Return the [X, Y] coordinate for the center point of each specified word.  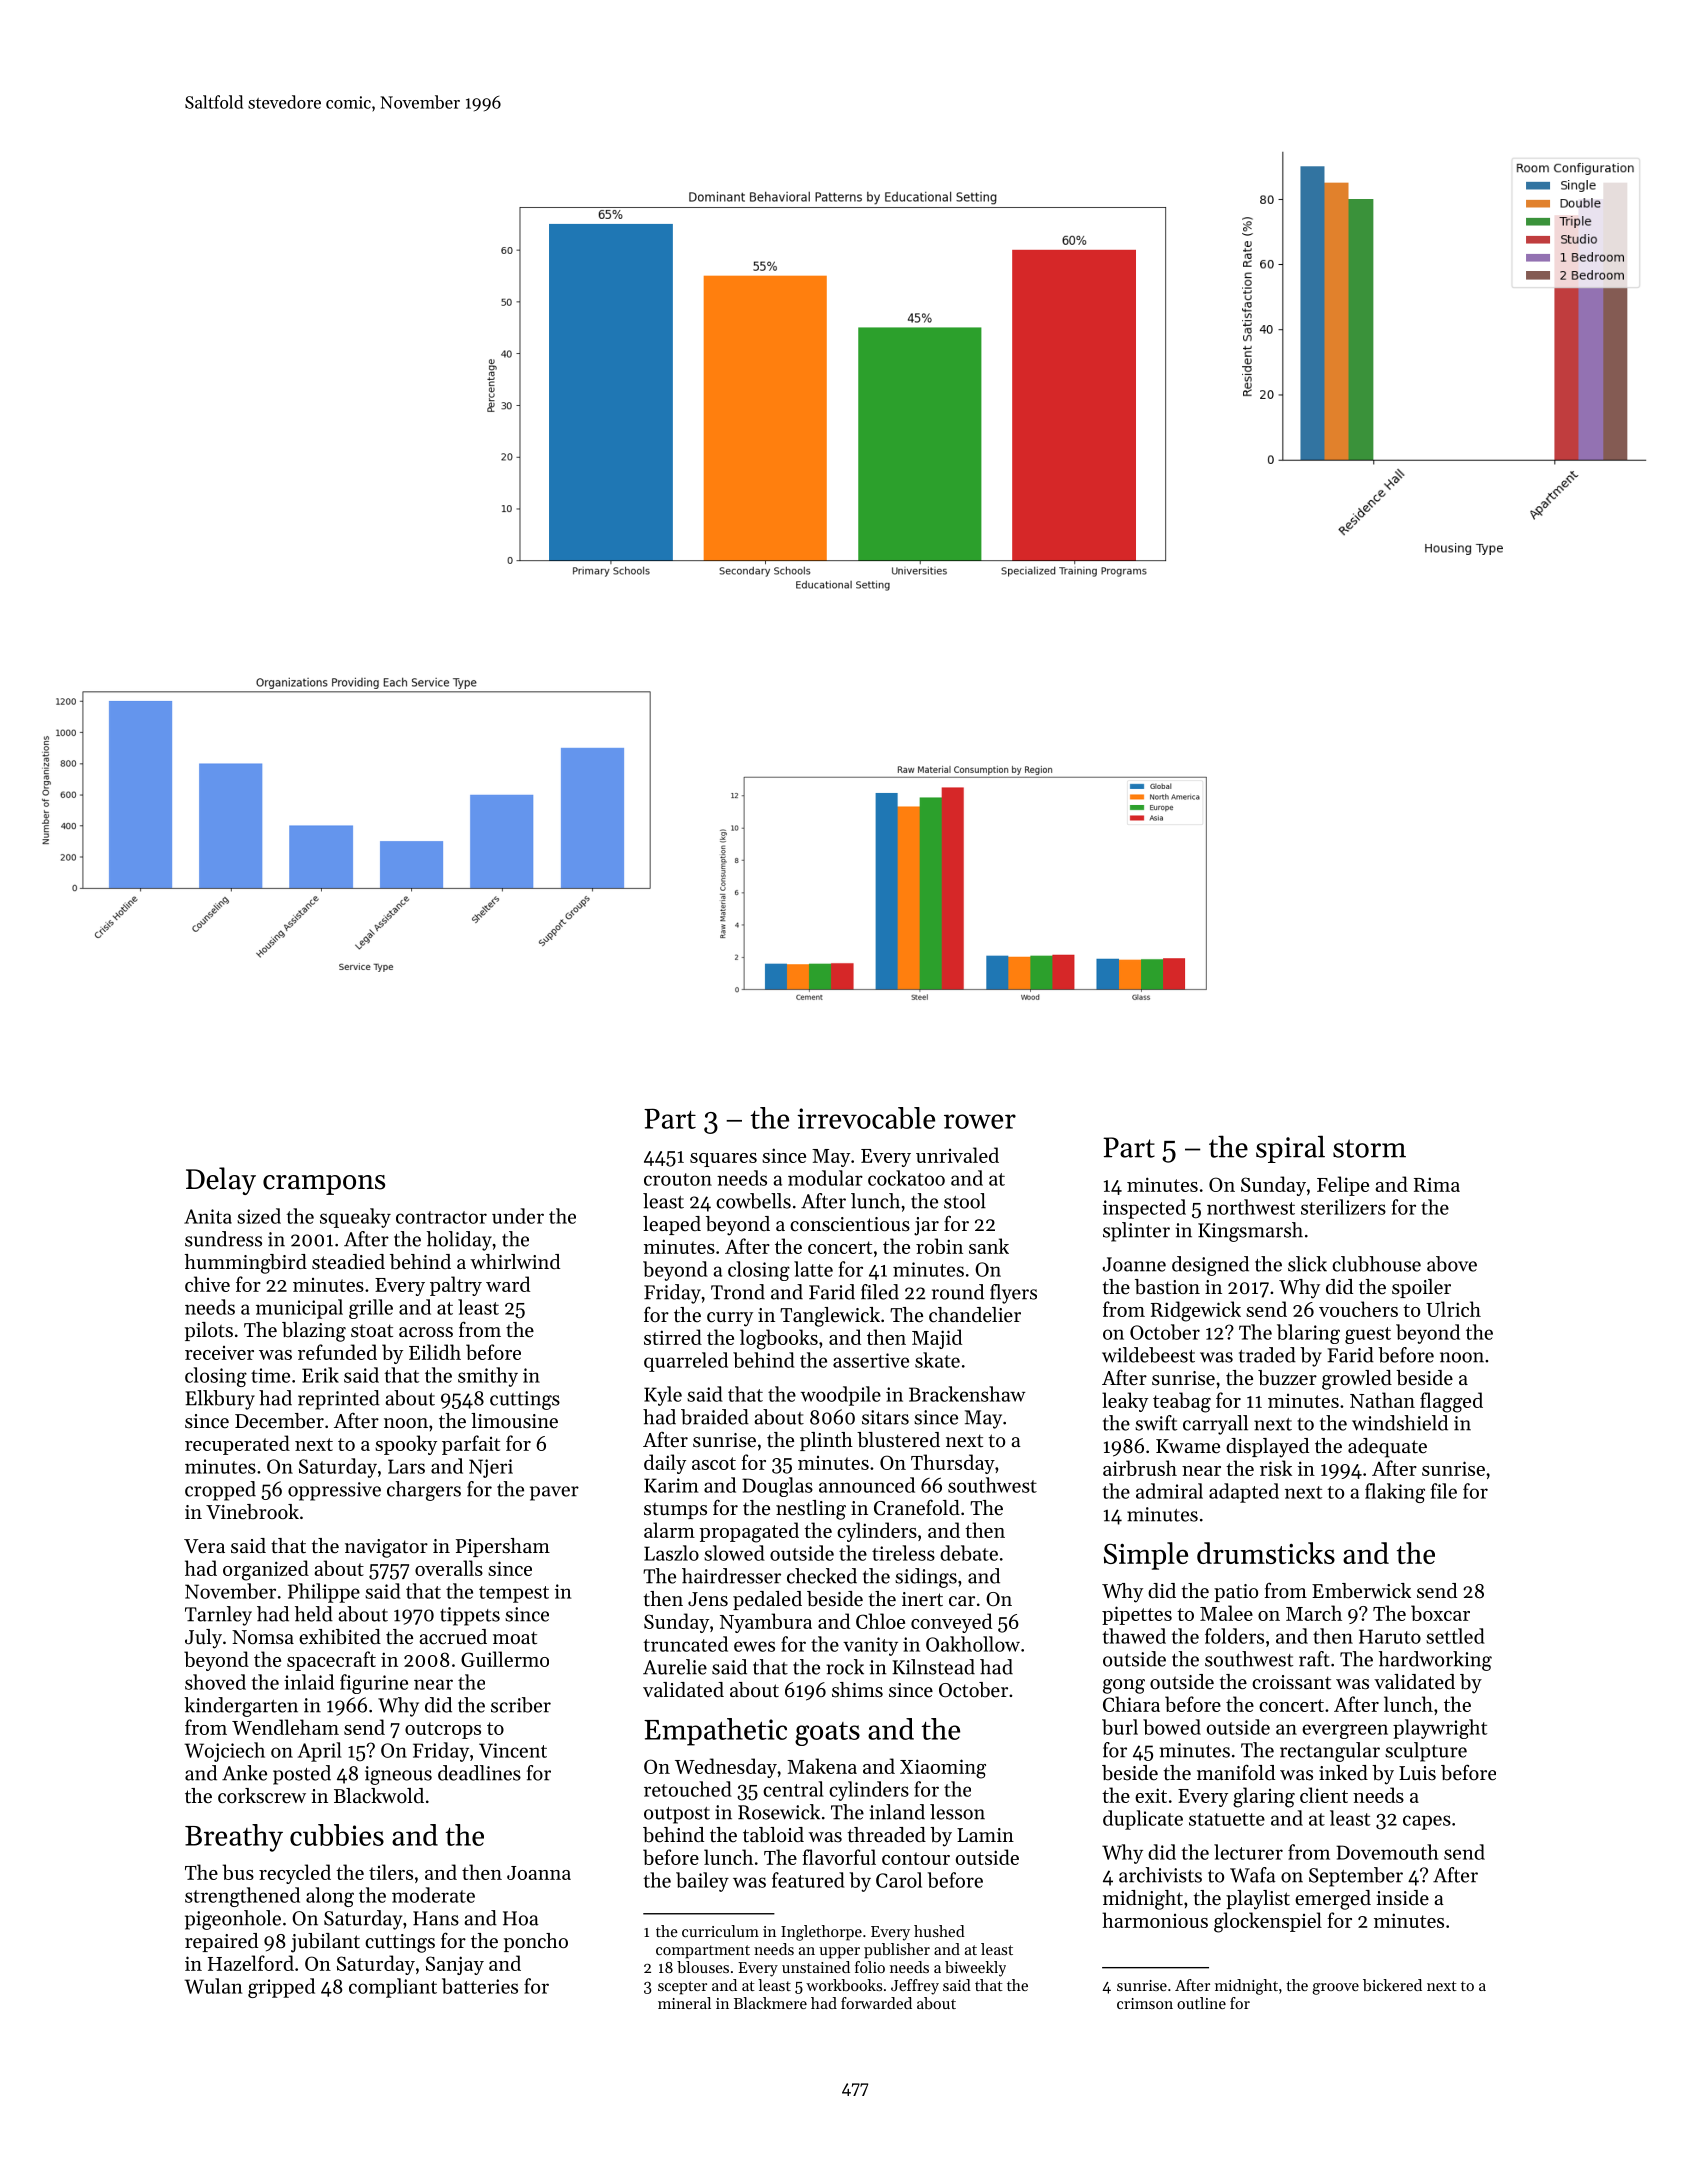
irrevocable [866, 1118]
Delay [221, 1181]
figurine [374, 1684]
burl [1120, 1727]
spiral [1290, 1149]
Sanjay [455, 1965]
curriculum [720, 1931]
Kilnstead [933, 1667]
